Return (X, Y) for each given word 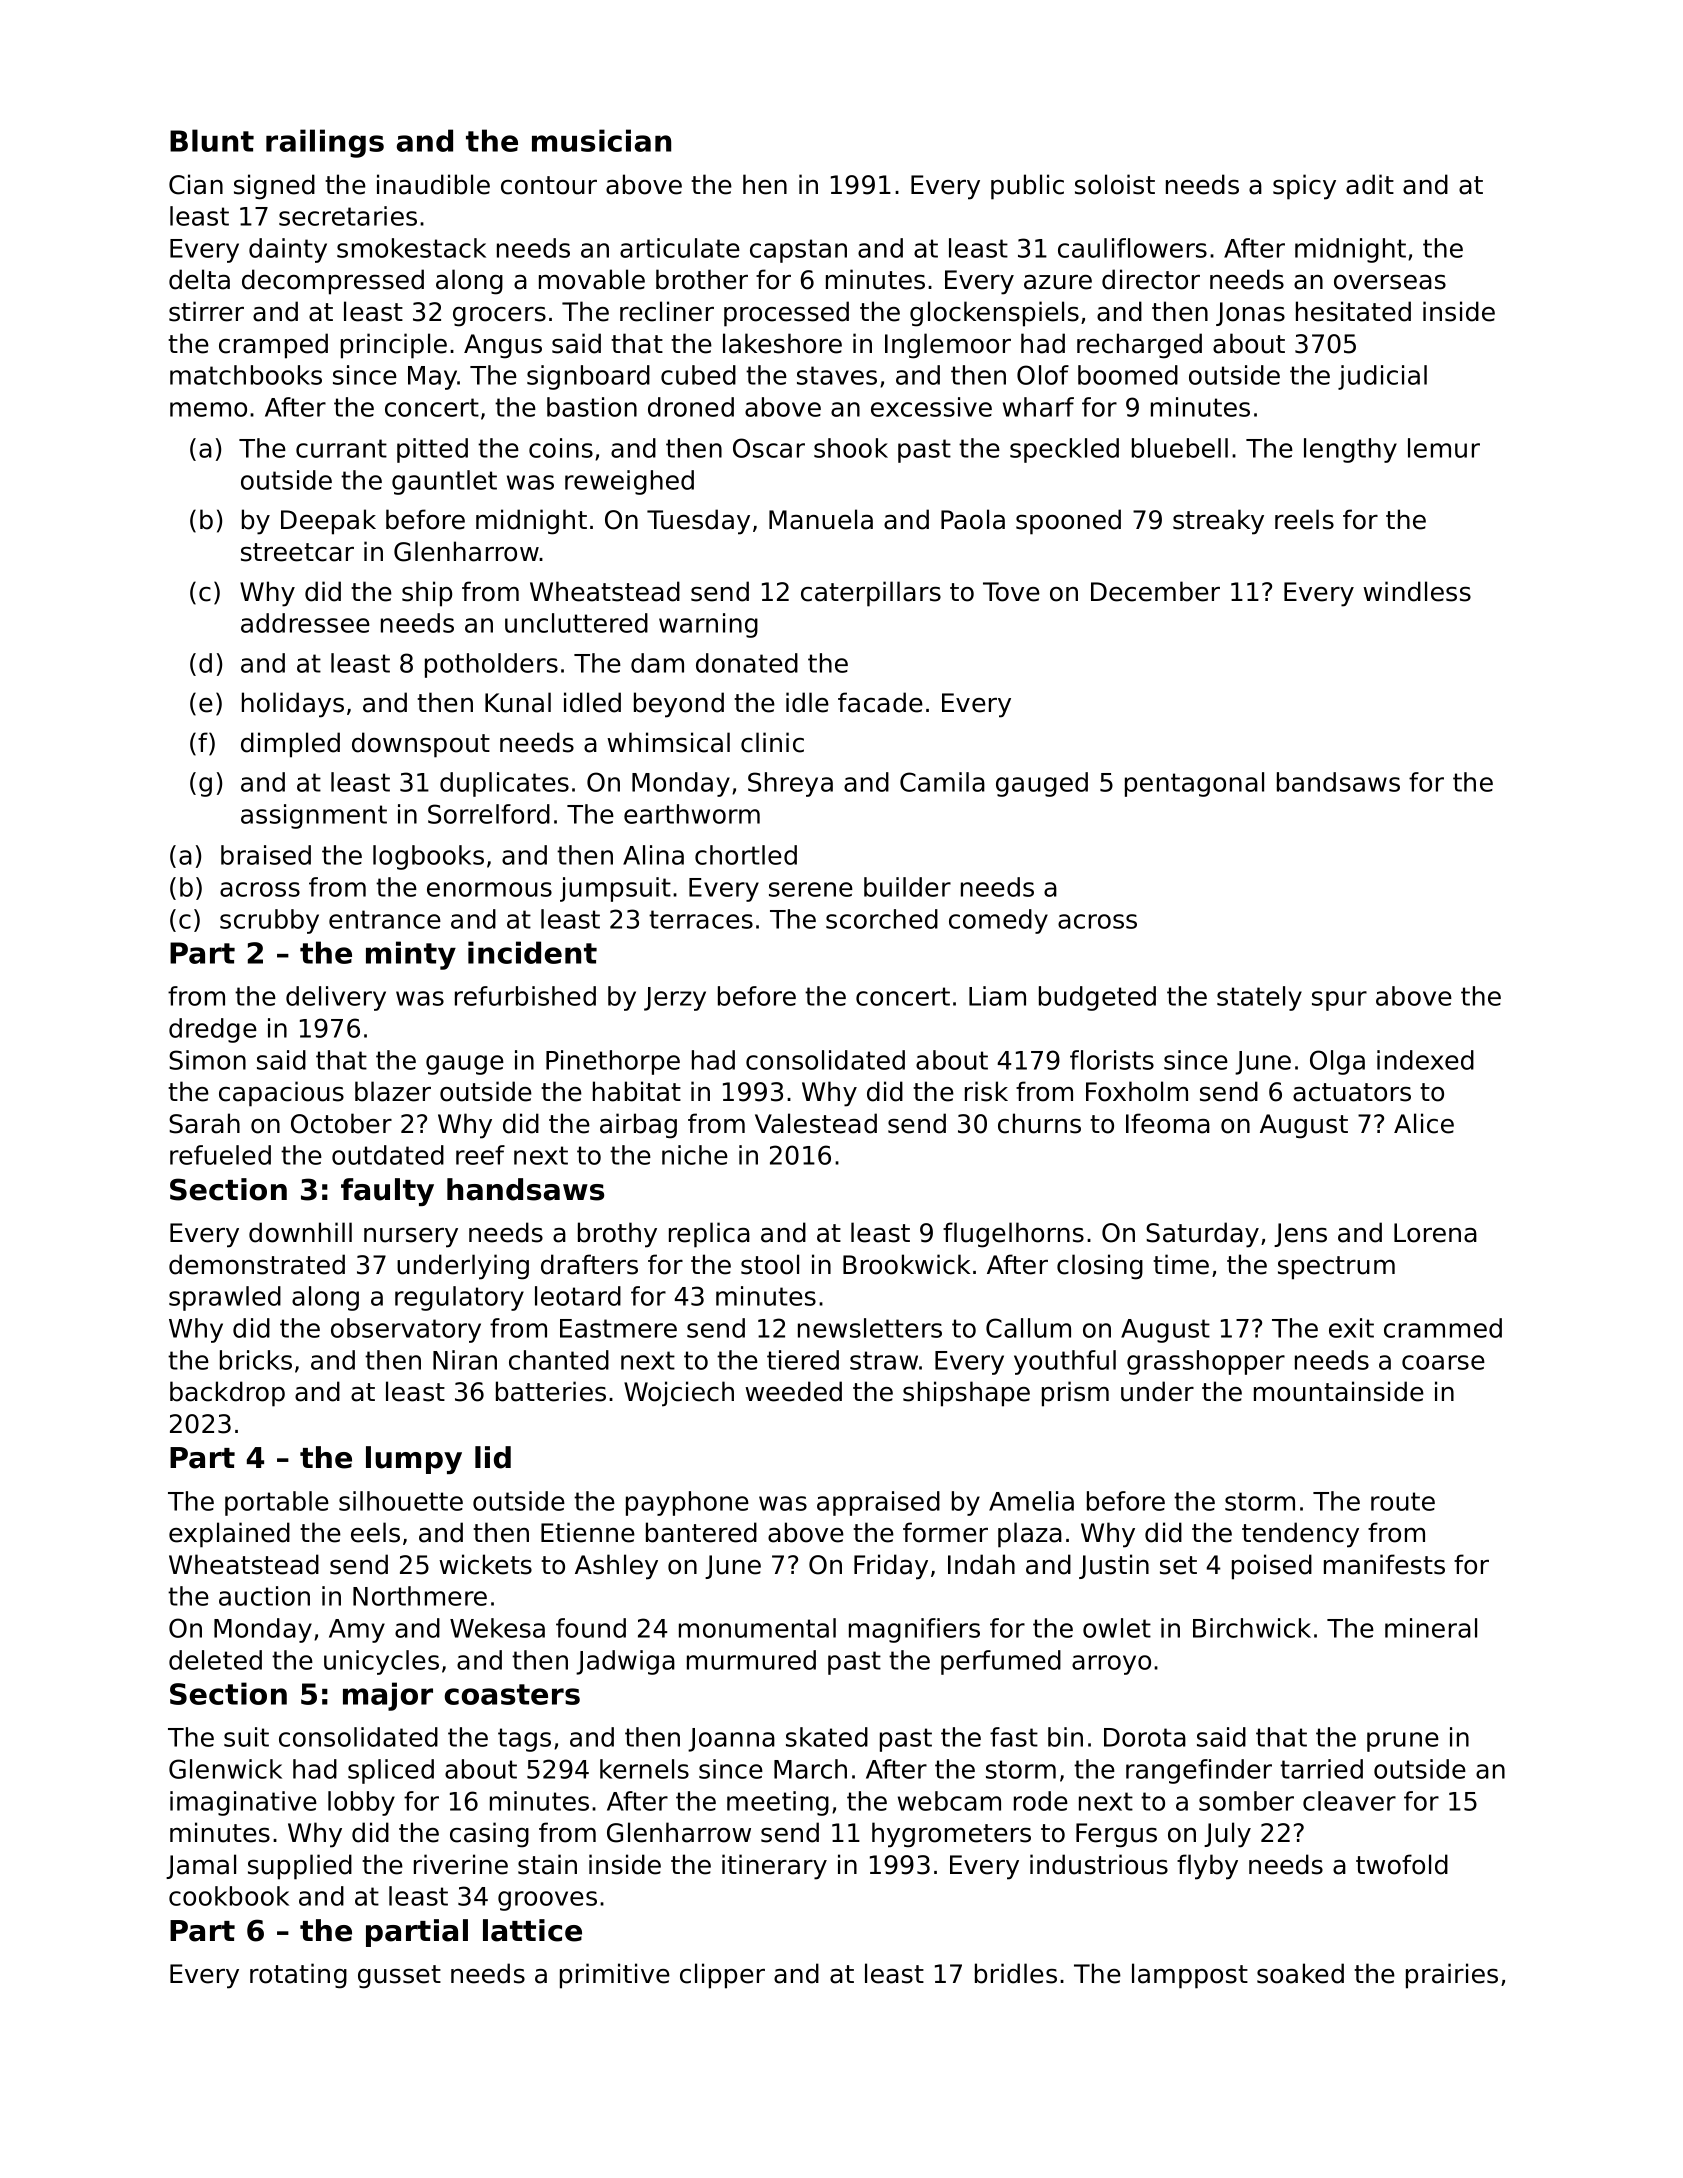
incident (532, 952)
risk (986, 1091)
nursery (411, 1238)
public (1027, 187)
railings (325, 143)
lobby (361, 1803)
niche (695, 1155)
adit (1370, 184)
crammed (1443, 1328)
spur (1339, 1001)
